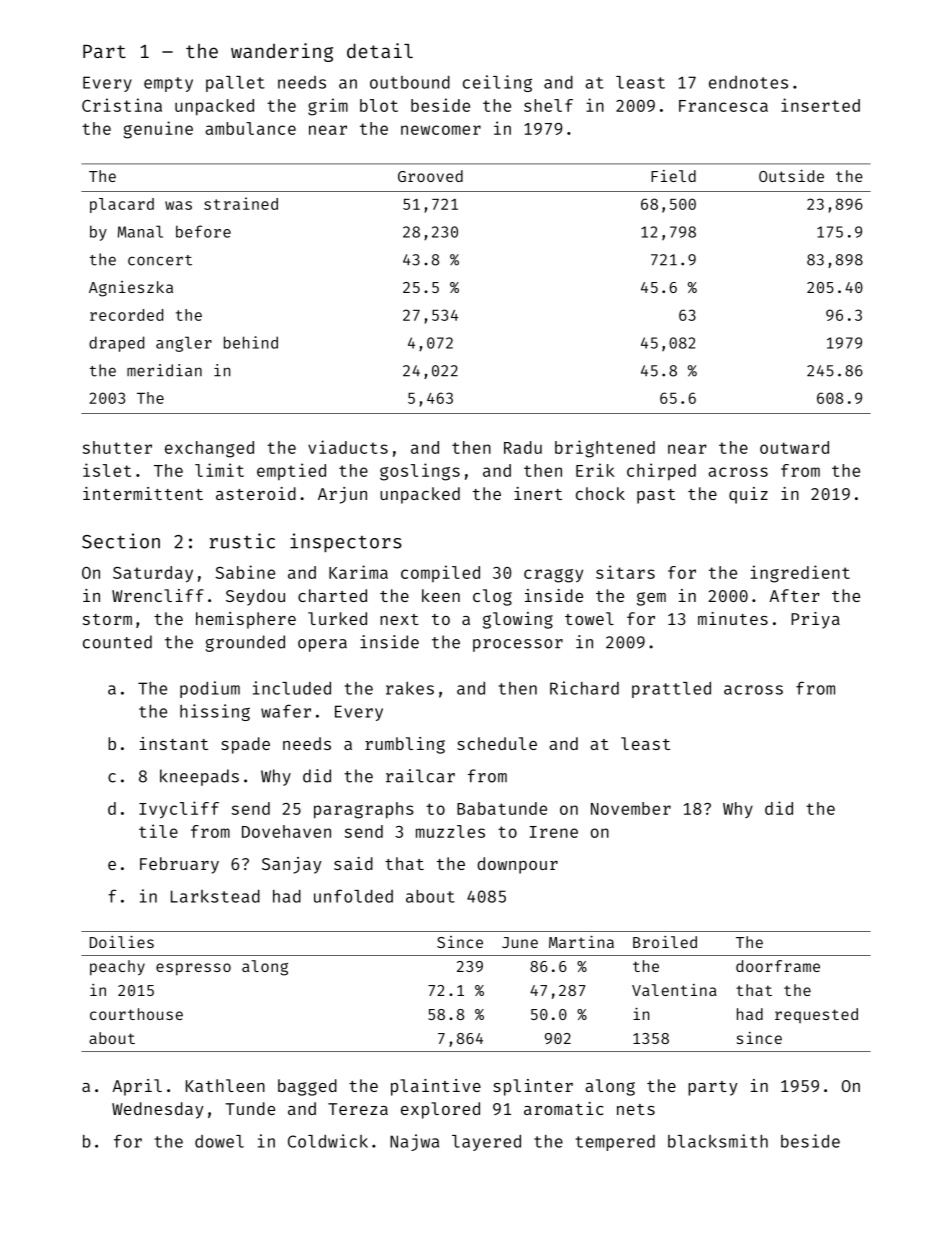 The image size is (952, 1233). I want to click on dowel, so click(219, 1141).
